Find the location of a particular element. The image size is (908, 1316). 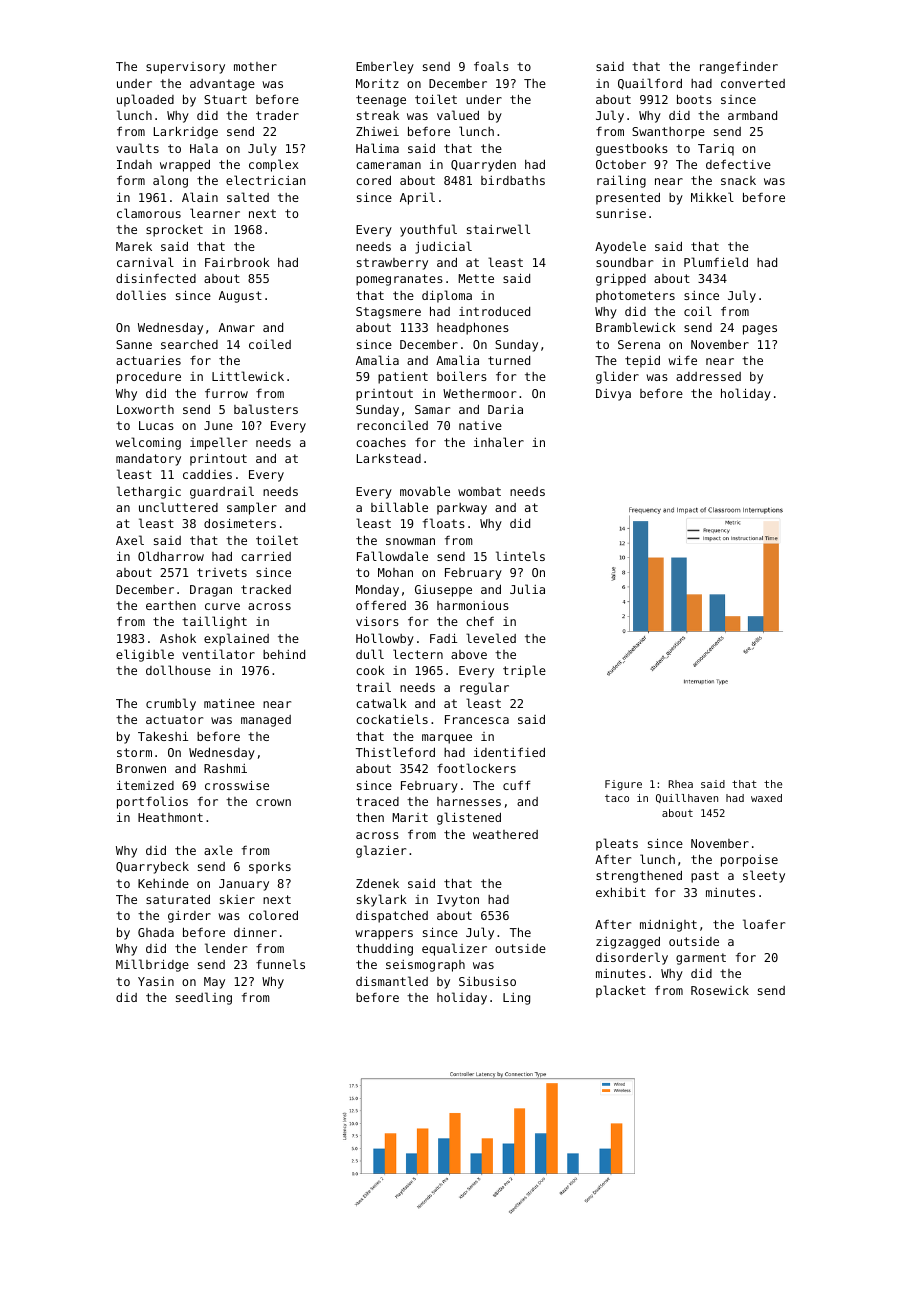

cored is located at coordinates (373, 180).
